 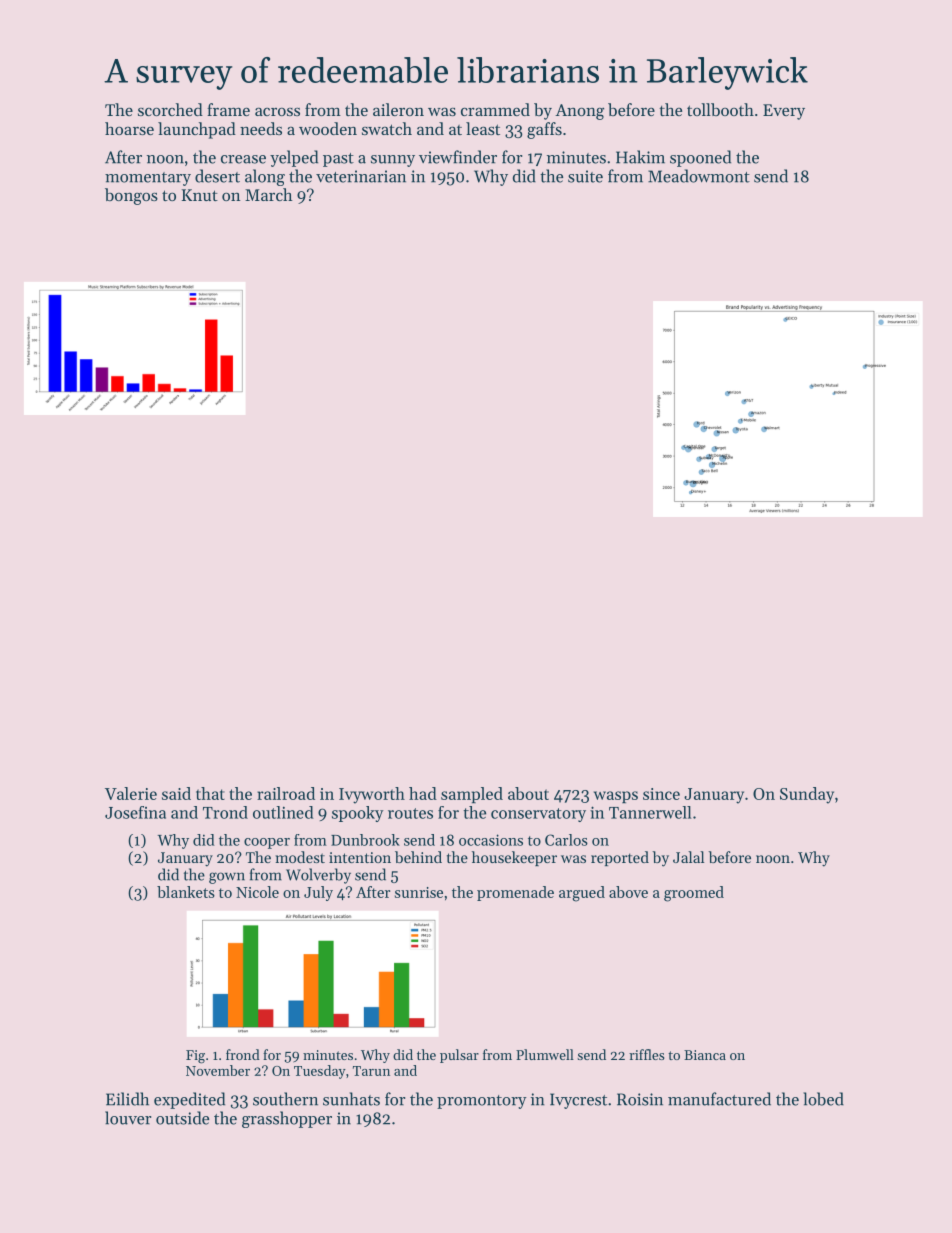 What do you see at coordinates (699, 176) in the screenshot?
I see `Meadowmont` at bounding box center [699, 176].
